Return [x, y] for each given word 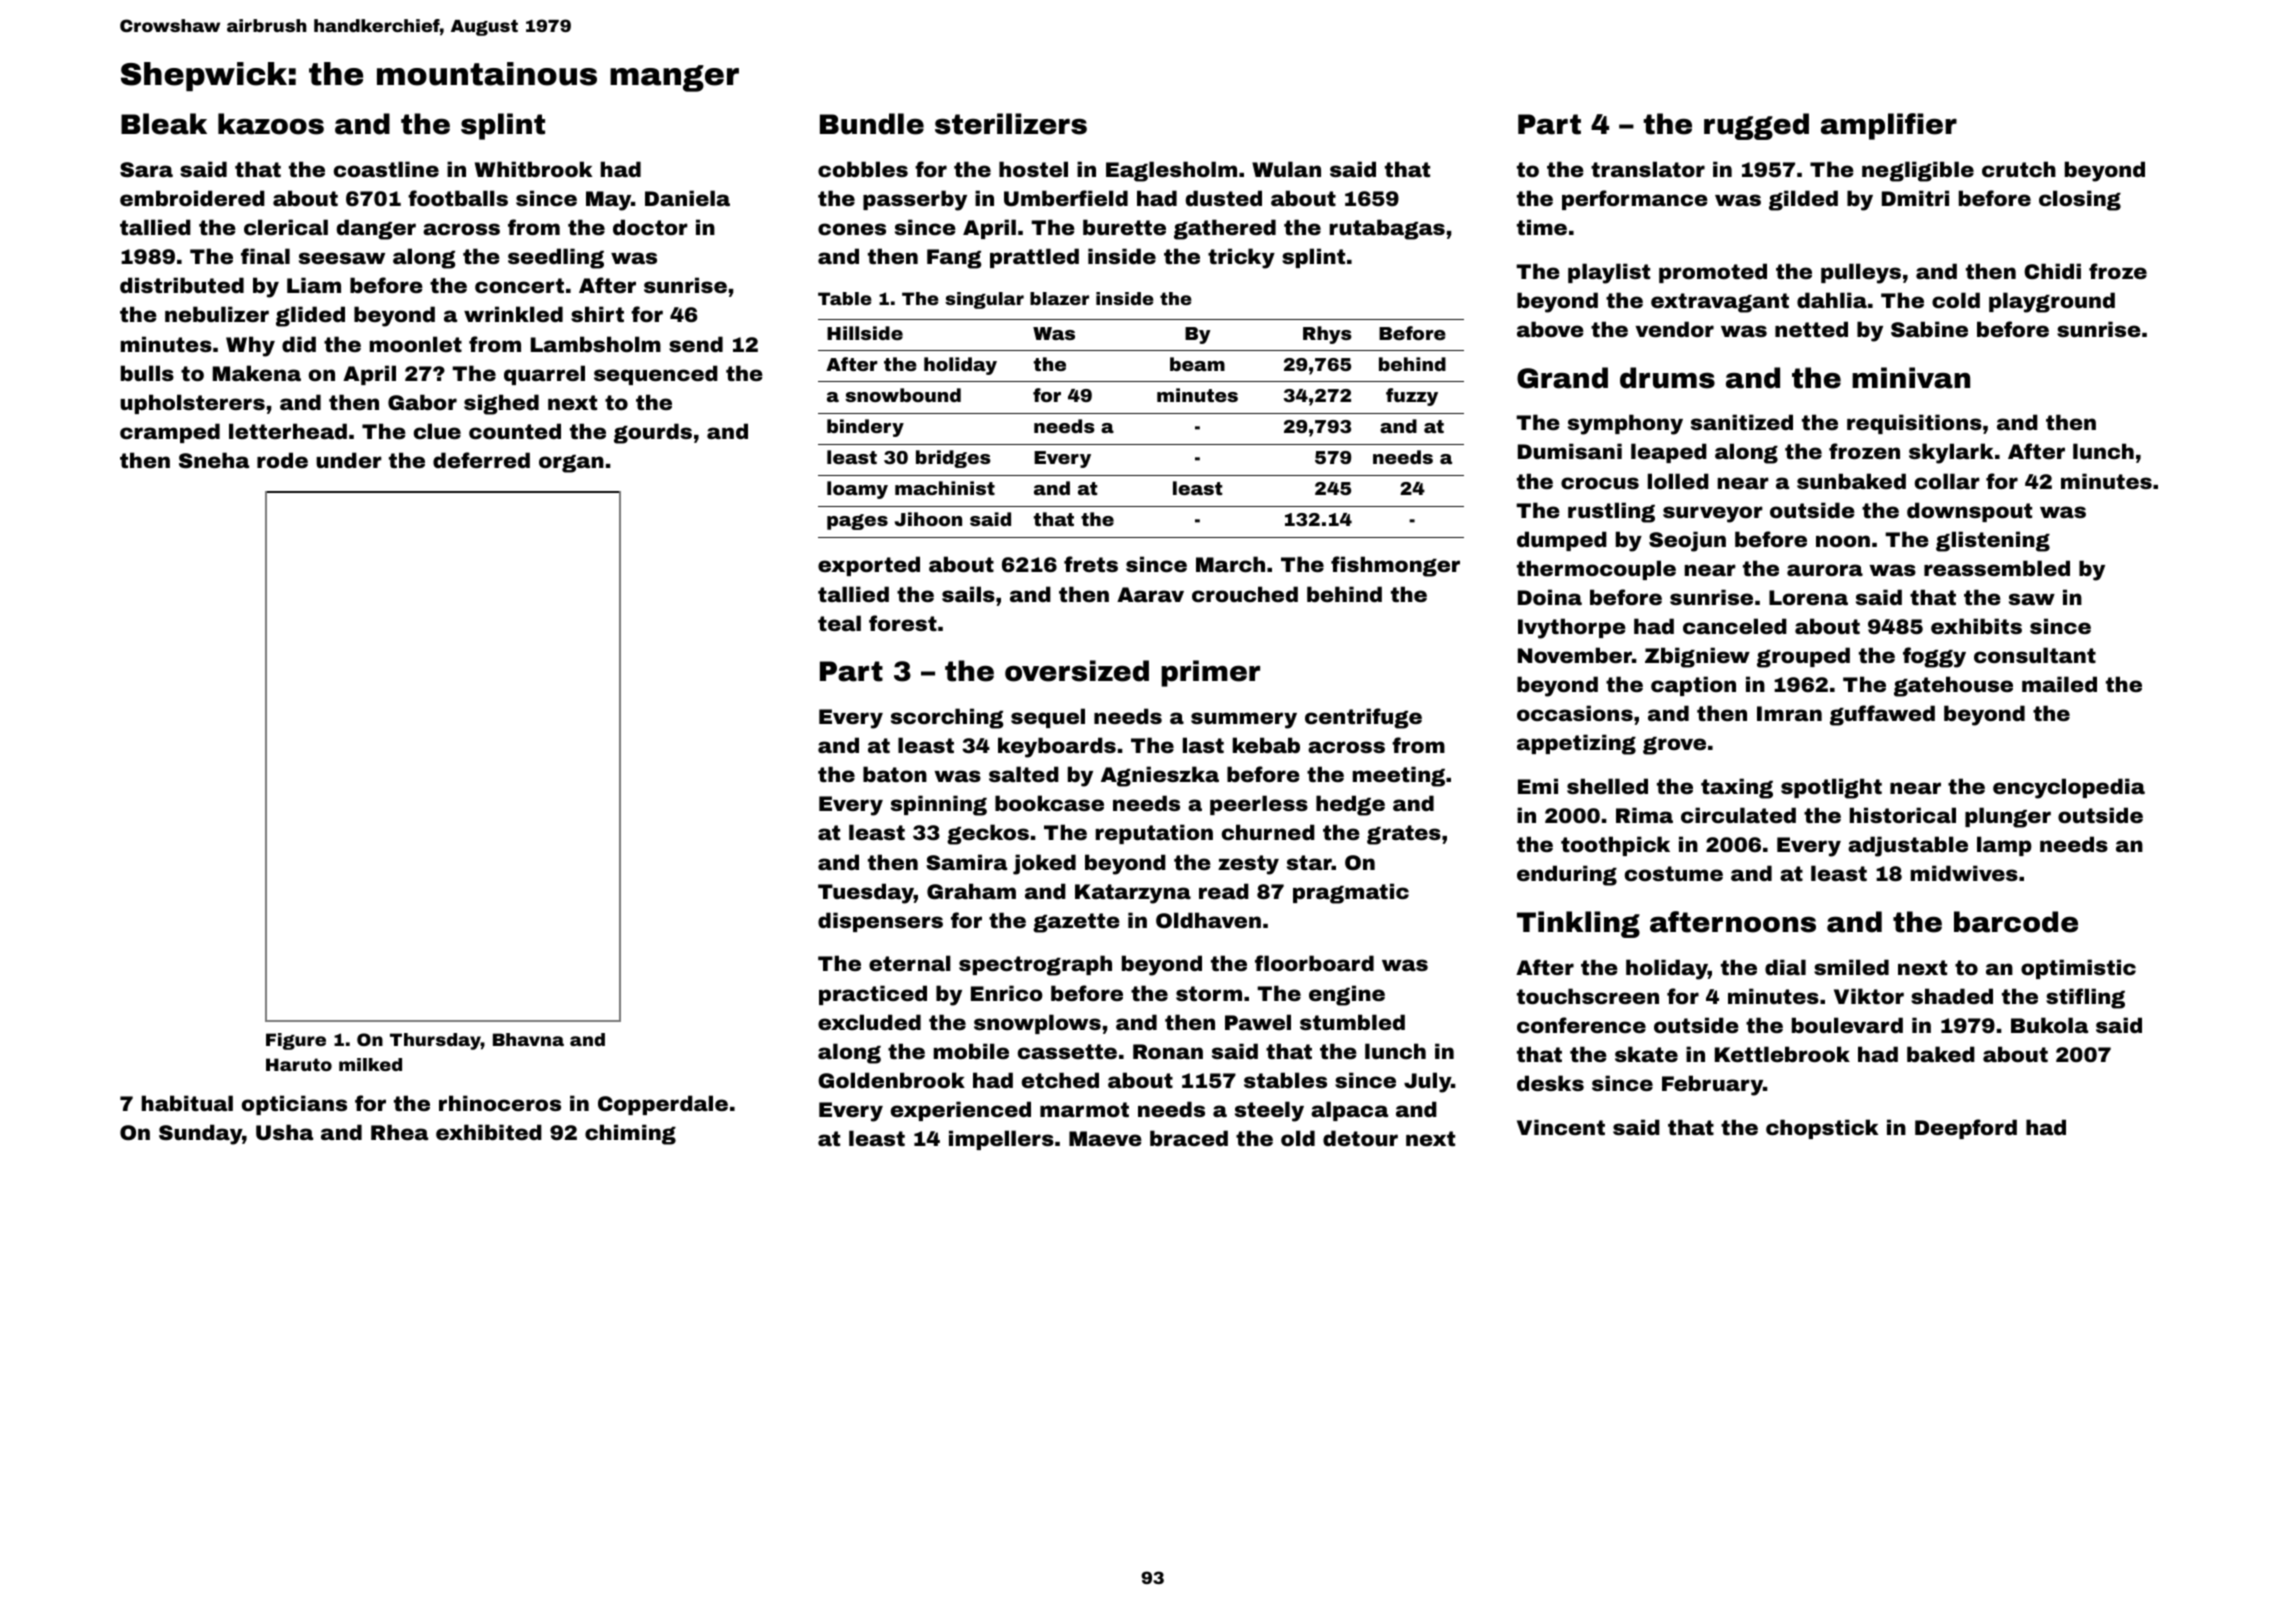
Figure [296, 1041]
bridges [953, 459]
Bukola [2049, 1025]
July [1427, 1082]
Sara [146, 169]
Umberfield [1066, 198]
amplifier [1889, 126]
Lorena [1808, 597]
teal [839, 623]
